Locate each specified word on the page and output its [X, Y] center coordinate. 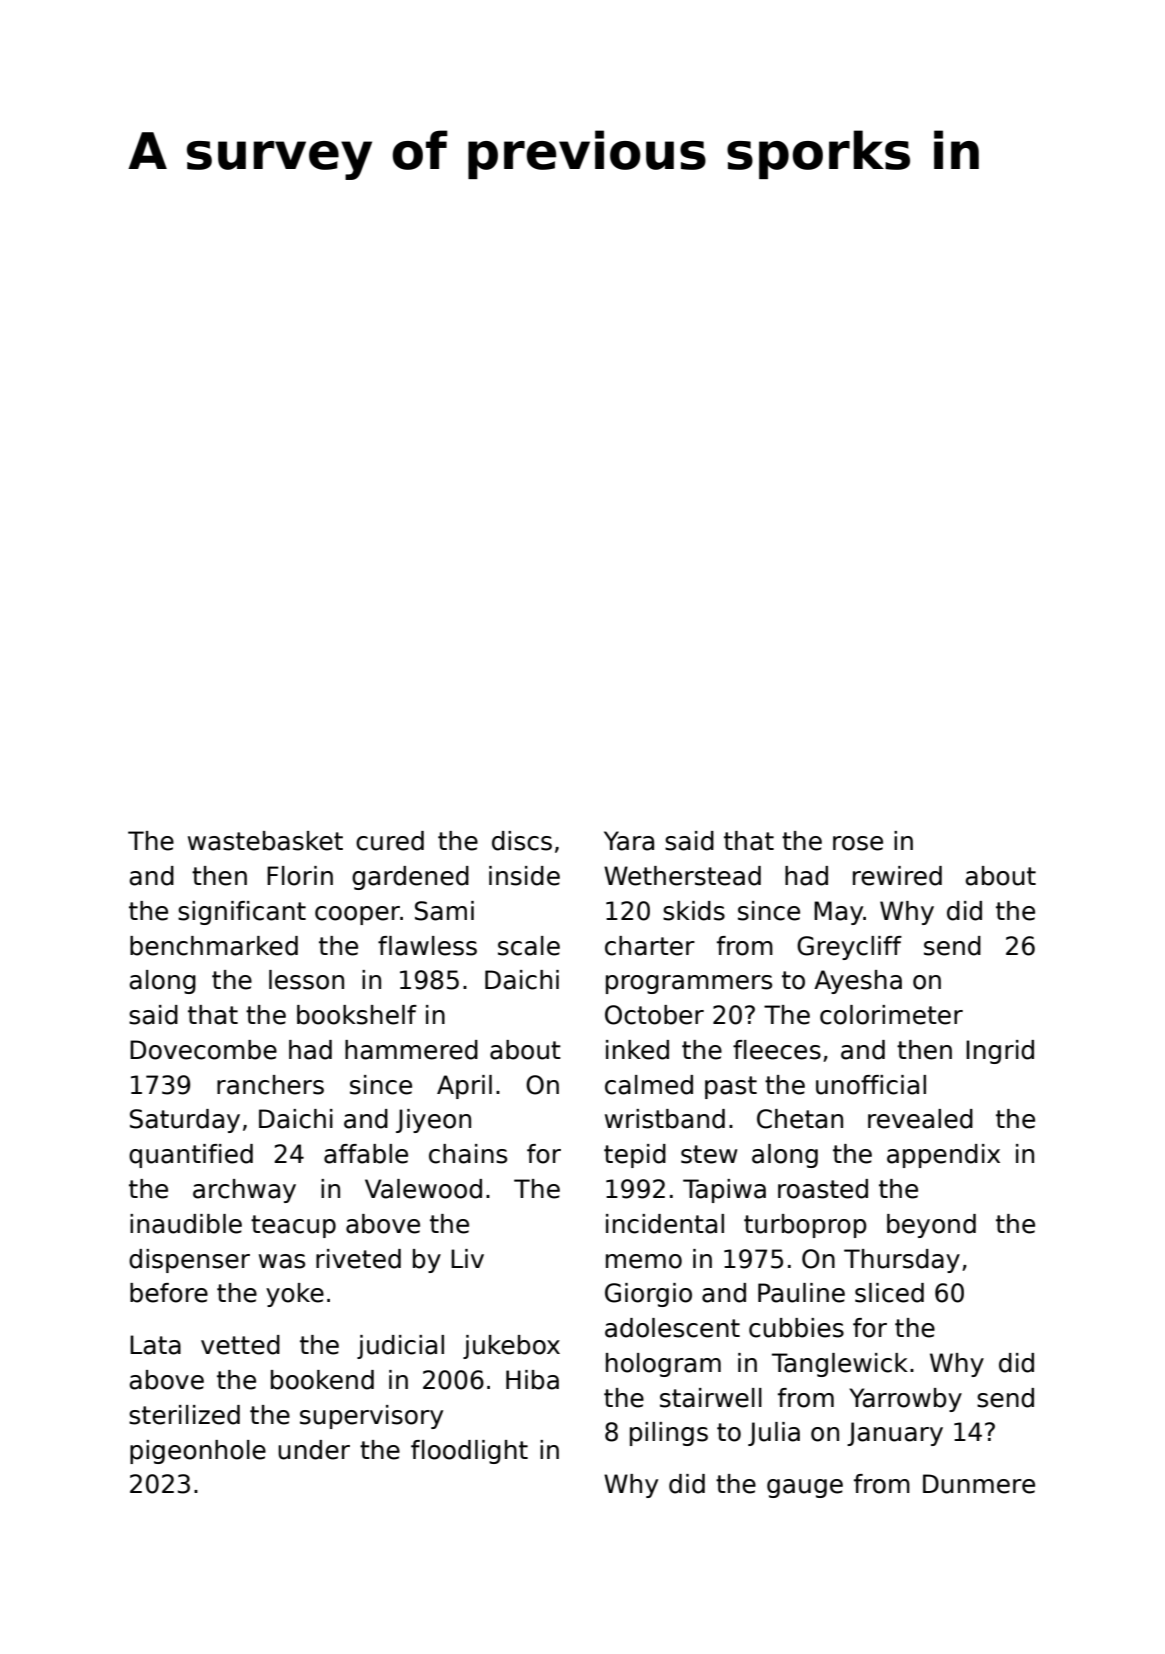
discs [522, 841]
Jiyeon [433, 1121]
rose [858, 843]
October [654, 1015]
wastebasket [265, 841]
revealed [920, 1119]
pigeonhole [198, 1452]
